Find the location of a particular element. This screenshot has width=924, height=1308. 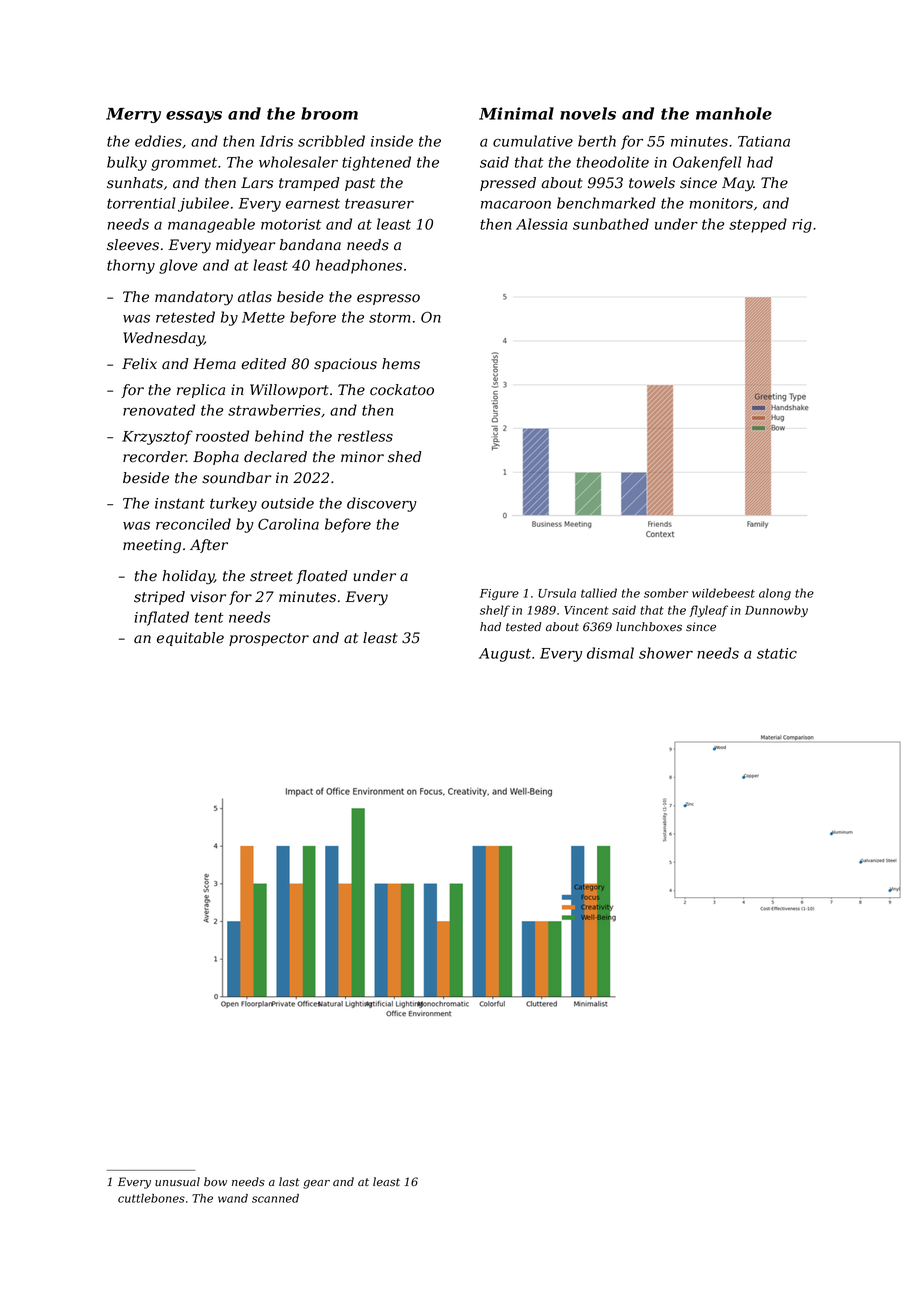

static is located at coordinates (777, 653).
